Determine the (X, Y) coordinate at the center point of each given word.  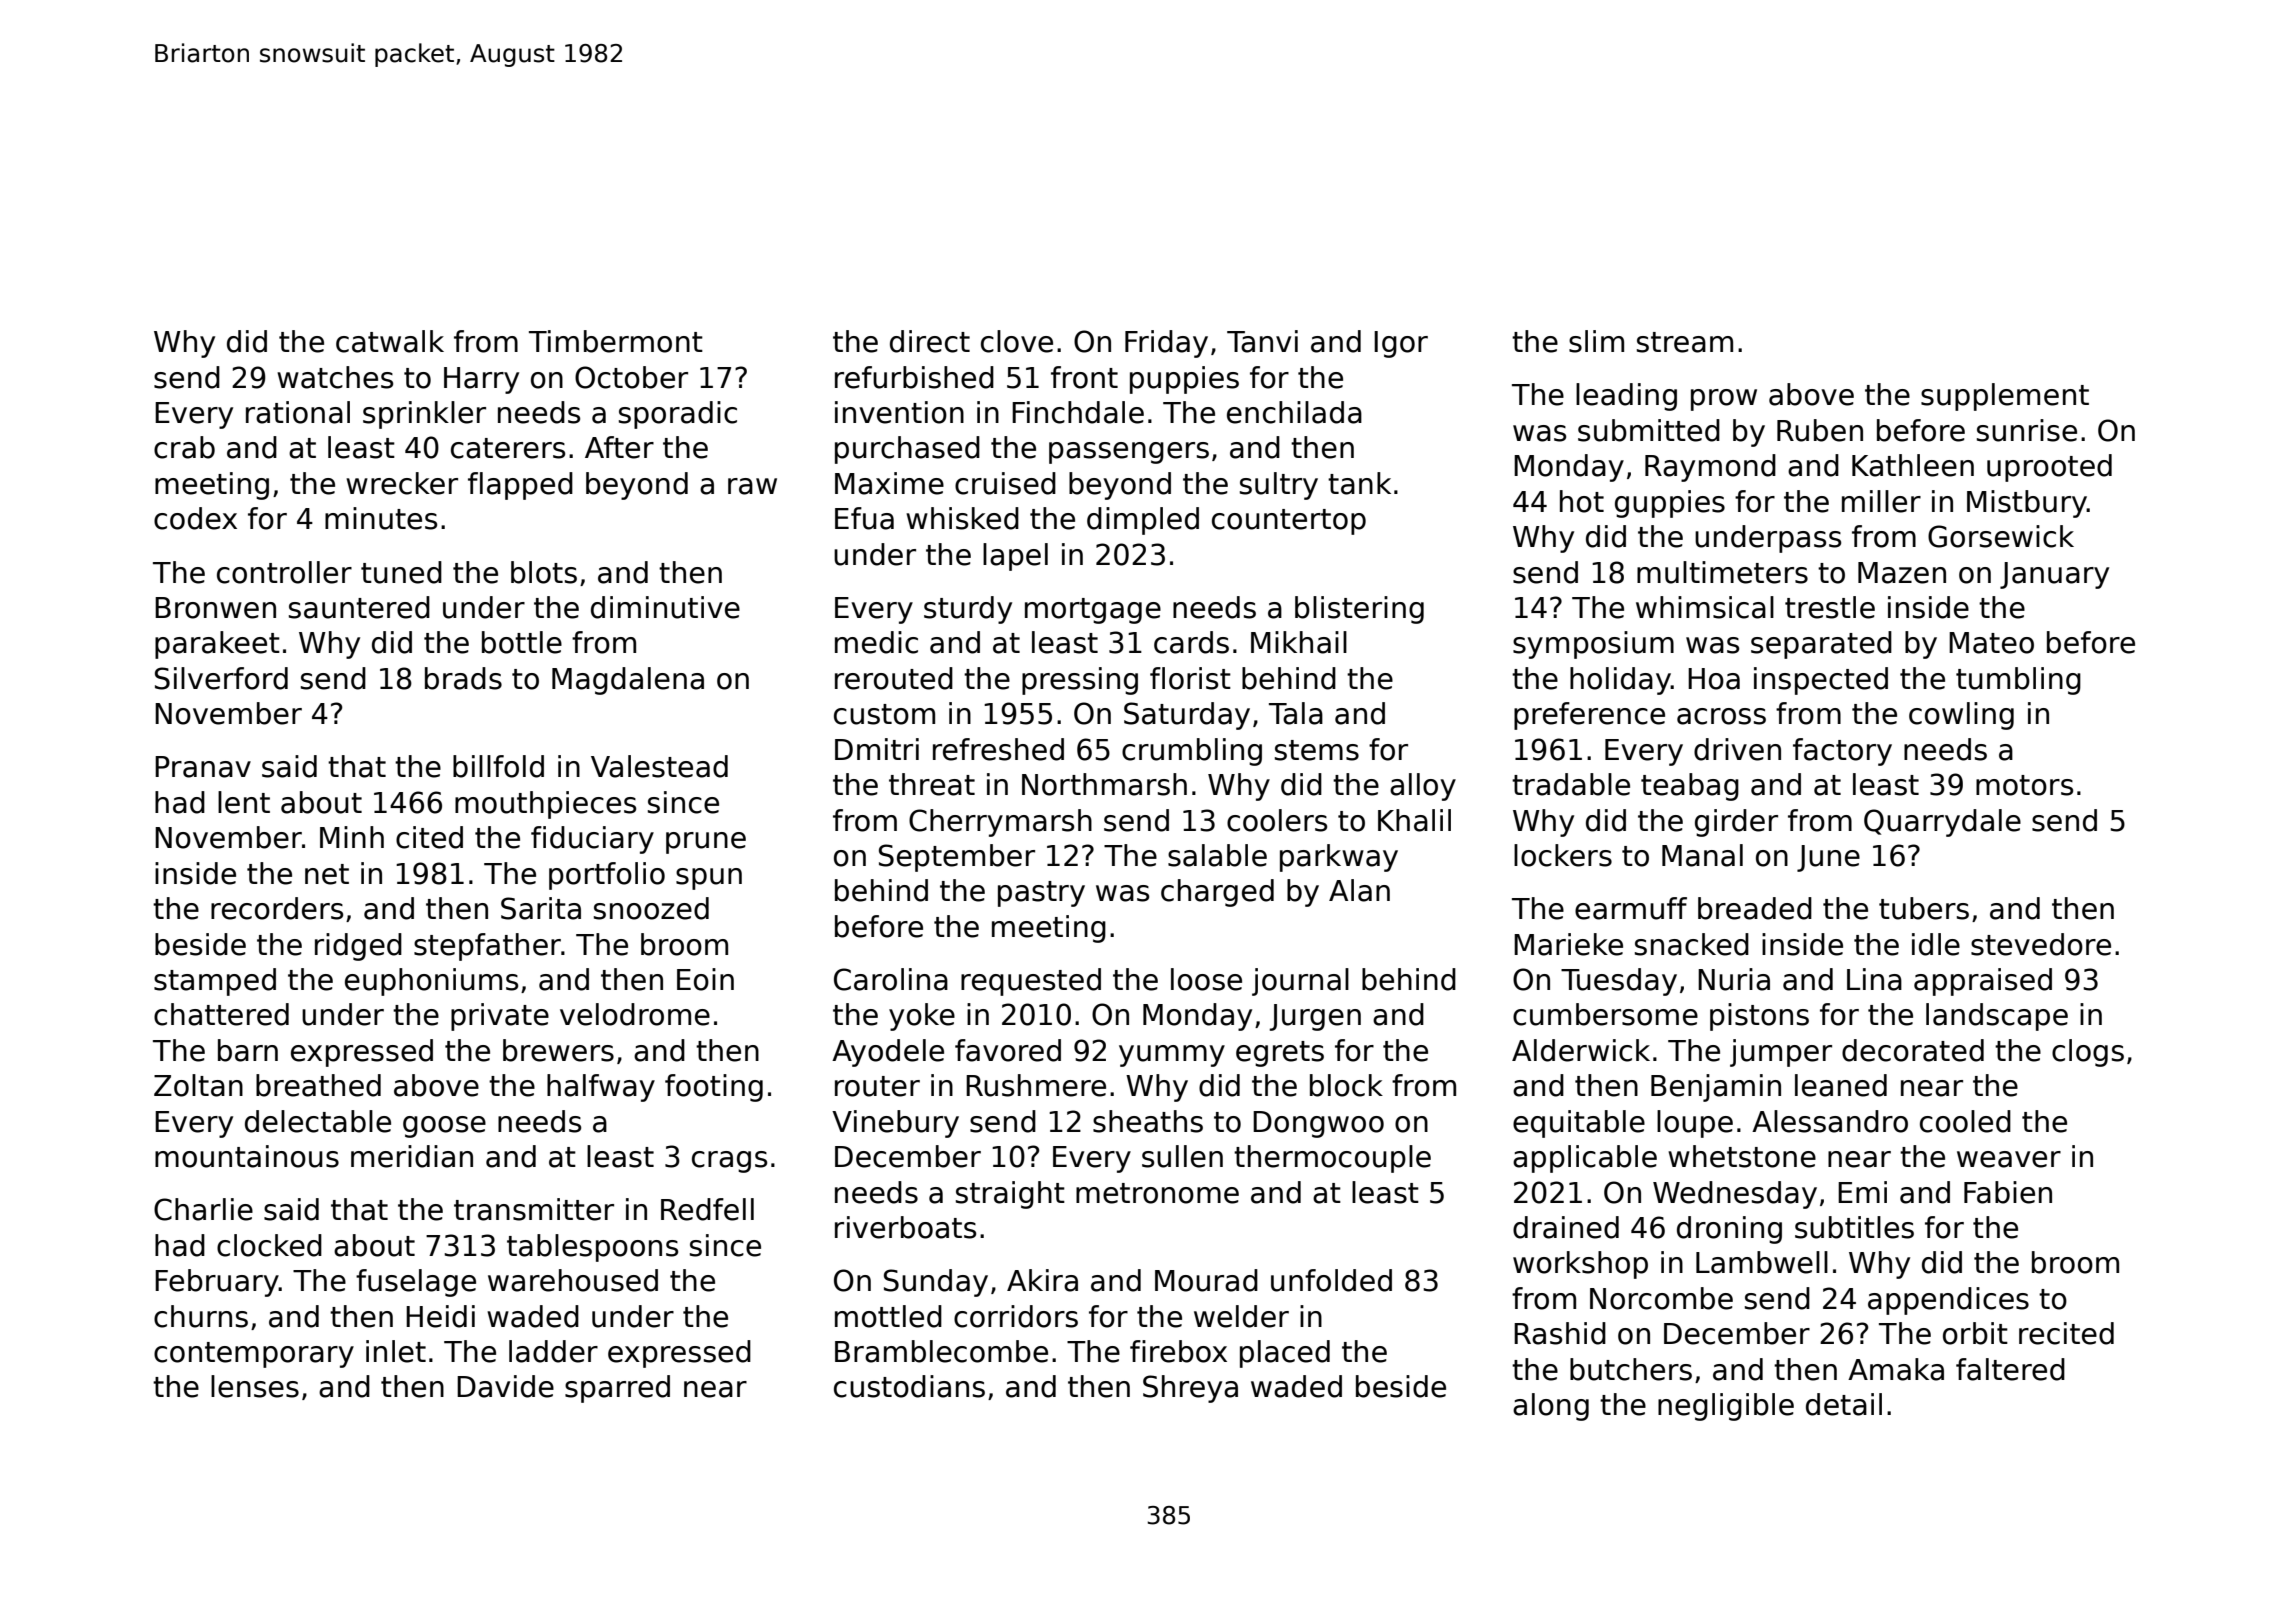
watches (335, 377)
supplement (2005, 397)
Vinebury (895, 1124)
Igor (1401, 344)
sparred (617, 1389)
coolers (1277, 820)
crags (729, 1162)
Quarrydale (1942, 823)
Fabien (2008, 1192)
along (1551, 1407)
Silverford (221, 678)
